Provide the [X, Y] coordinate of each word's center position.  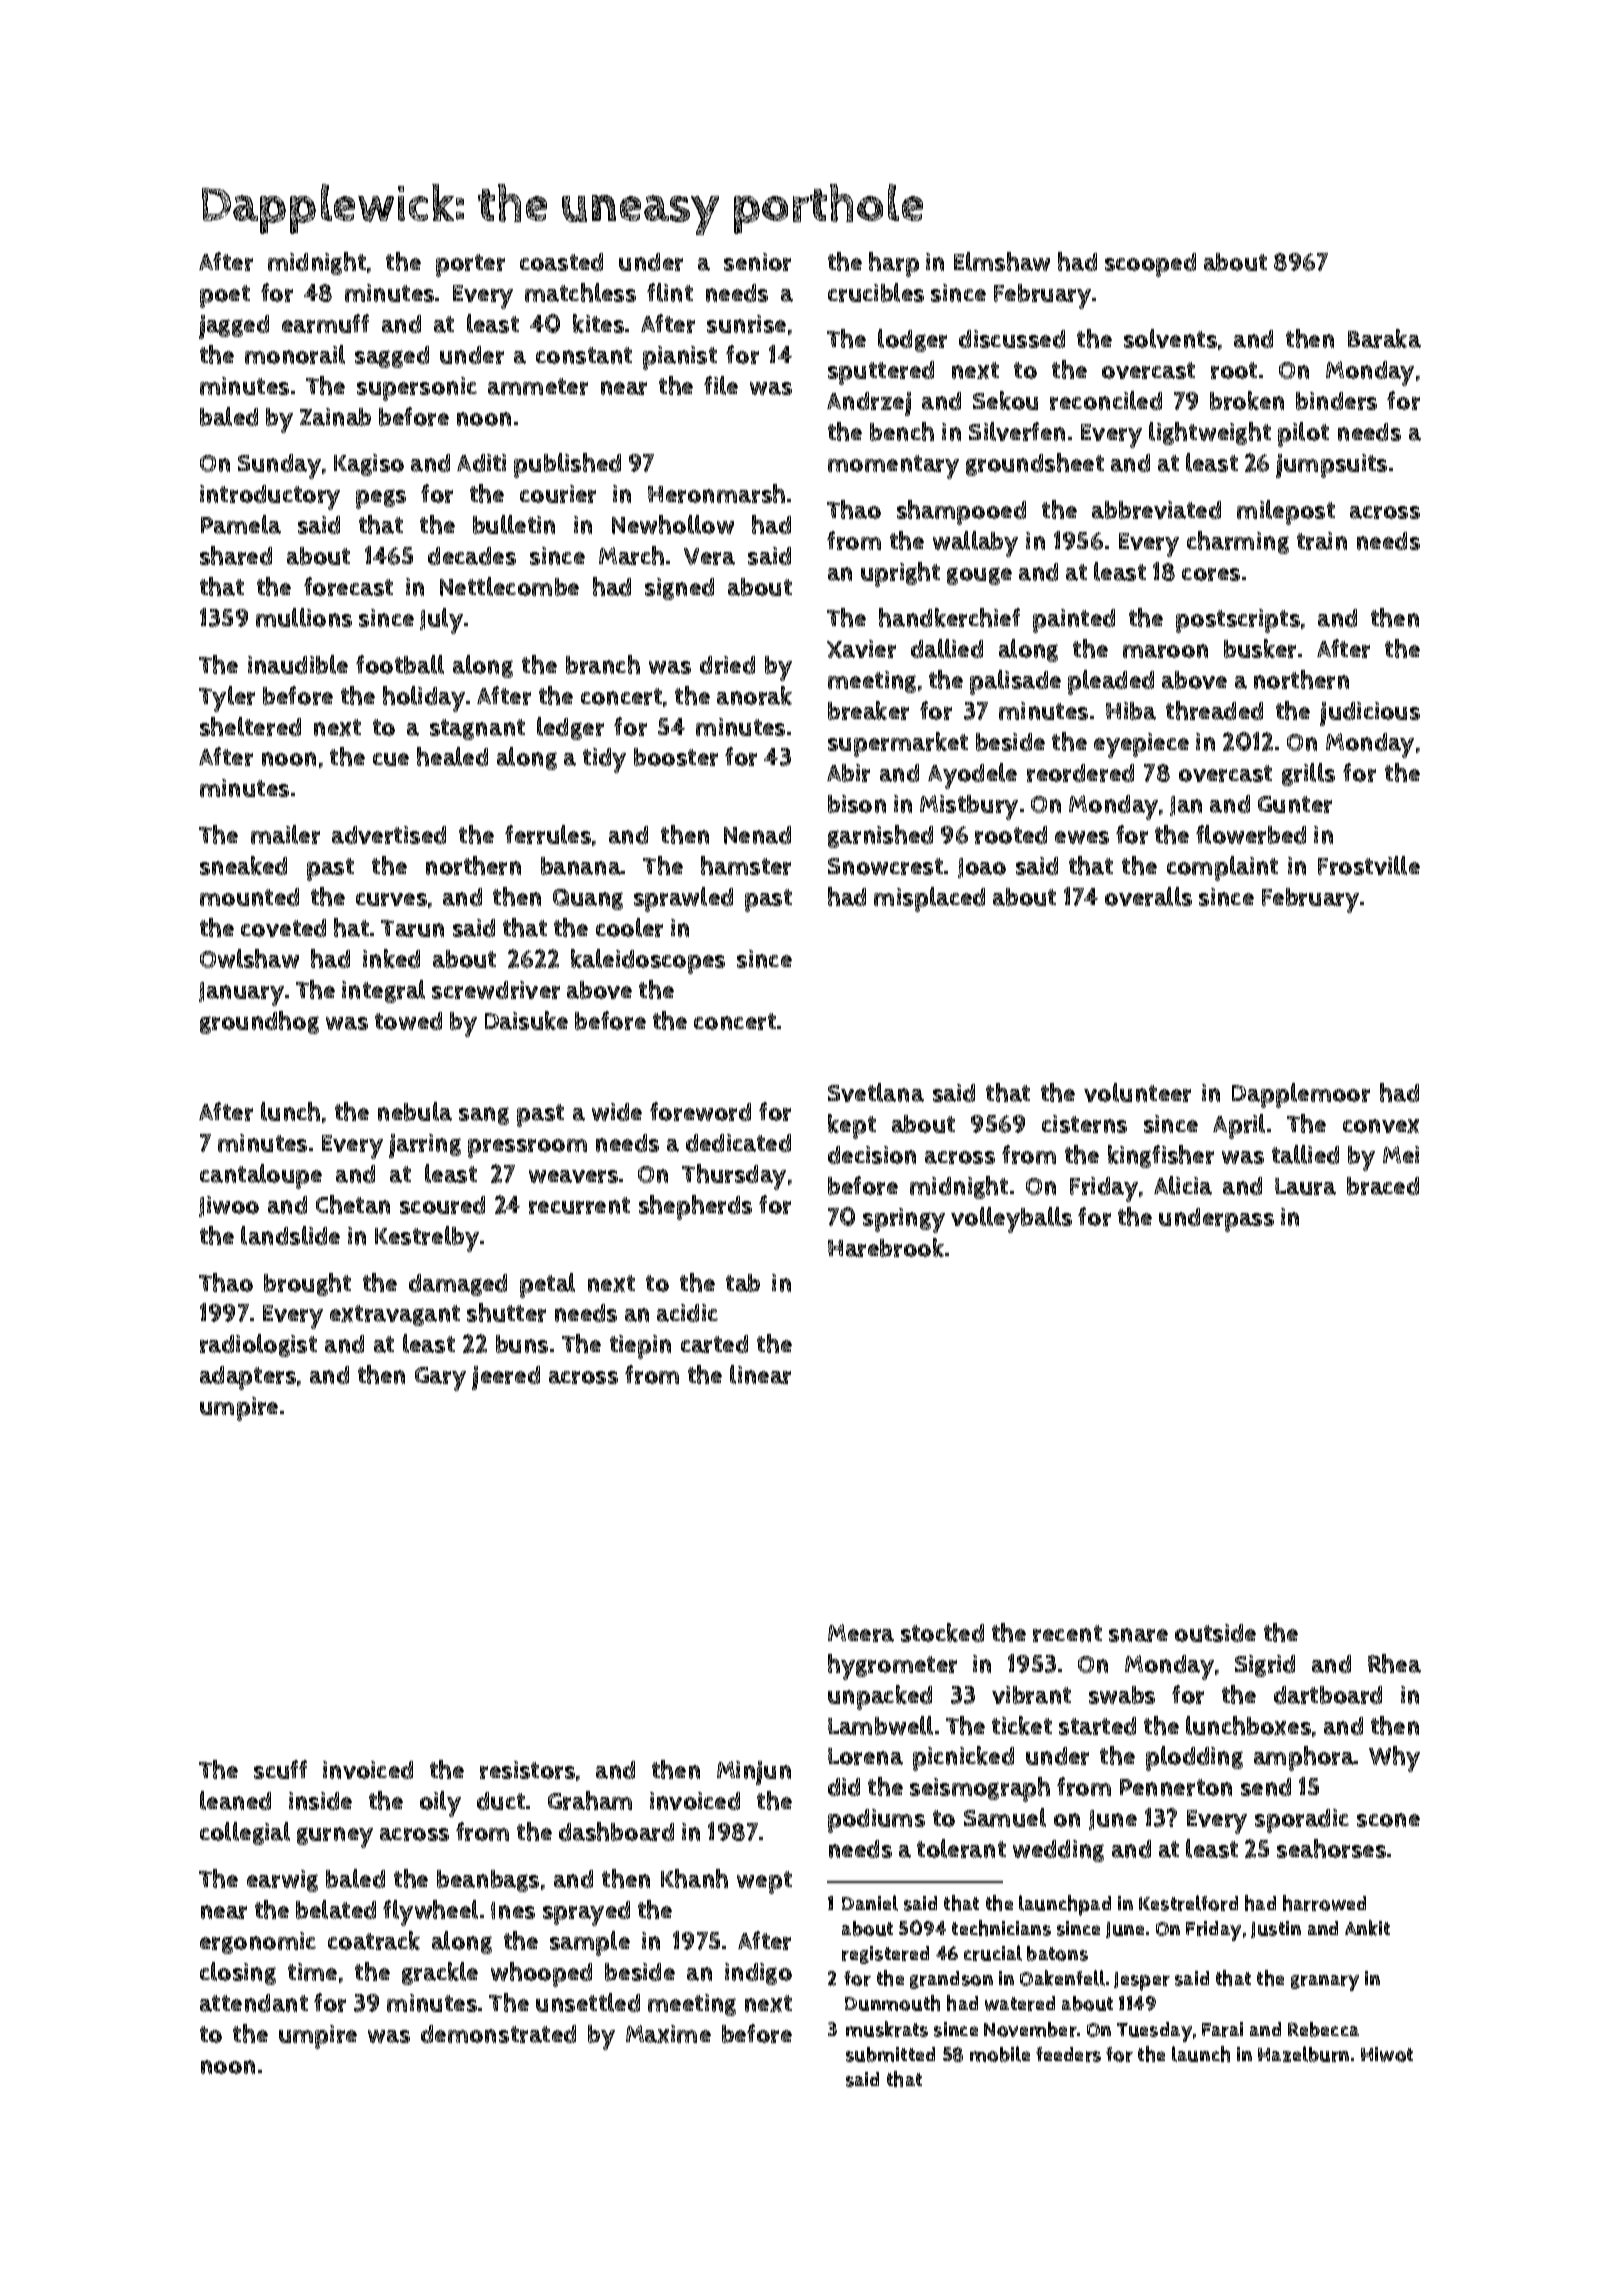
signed [679, 589]
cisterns [1084, 1124]
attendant [254, 2003]
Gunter [1295, 804]
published [567, 465]
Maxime [668, 2034]
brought [307, 1284]
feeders [1068, 2054]
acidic [687, 1313]
